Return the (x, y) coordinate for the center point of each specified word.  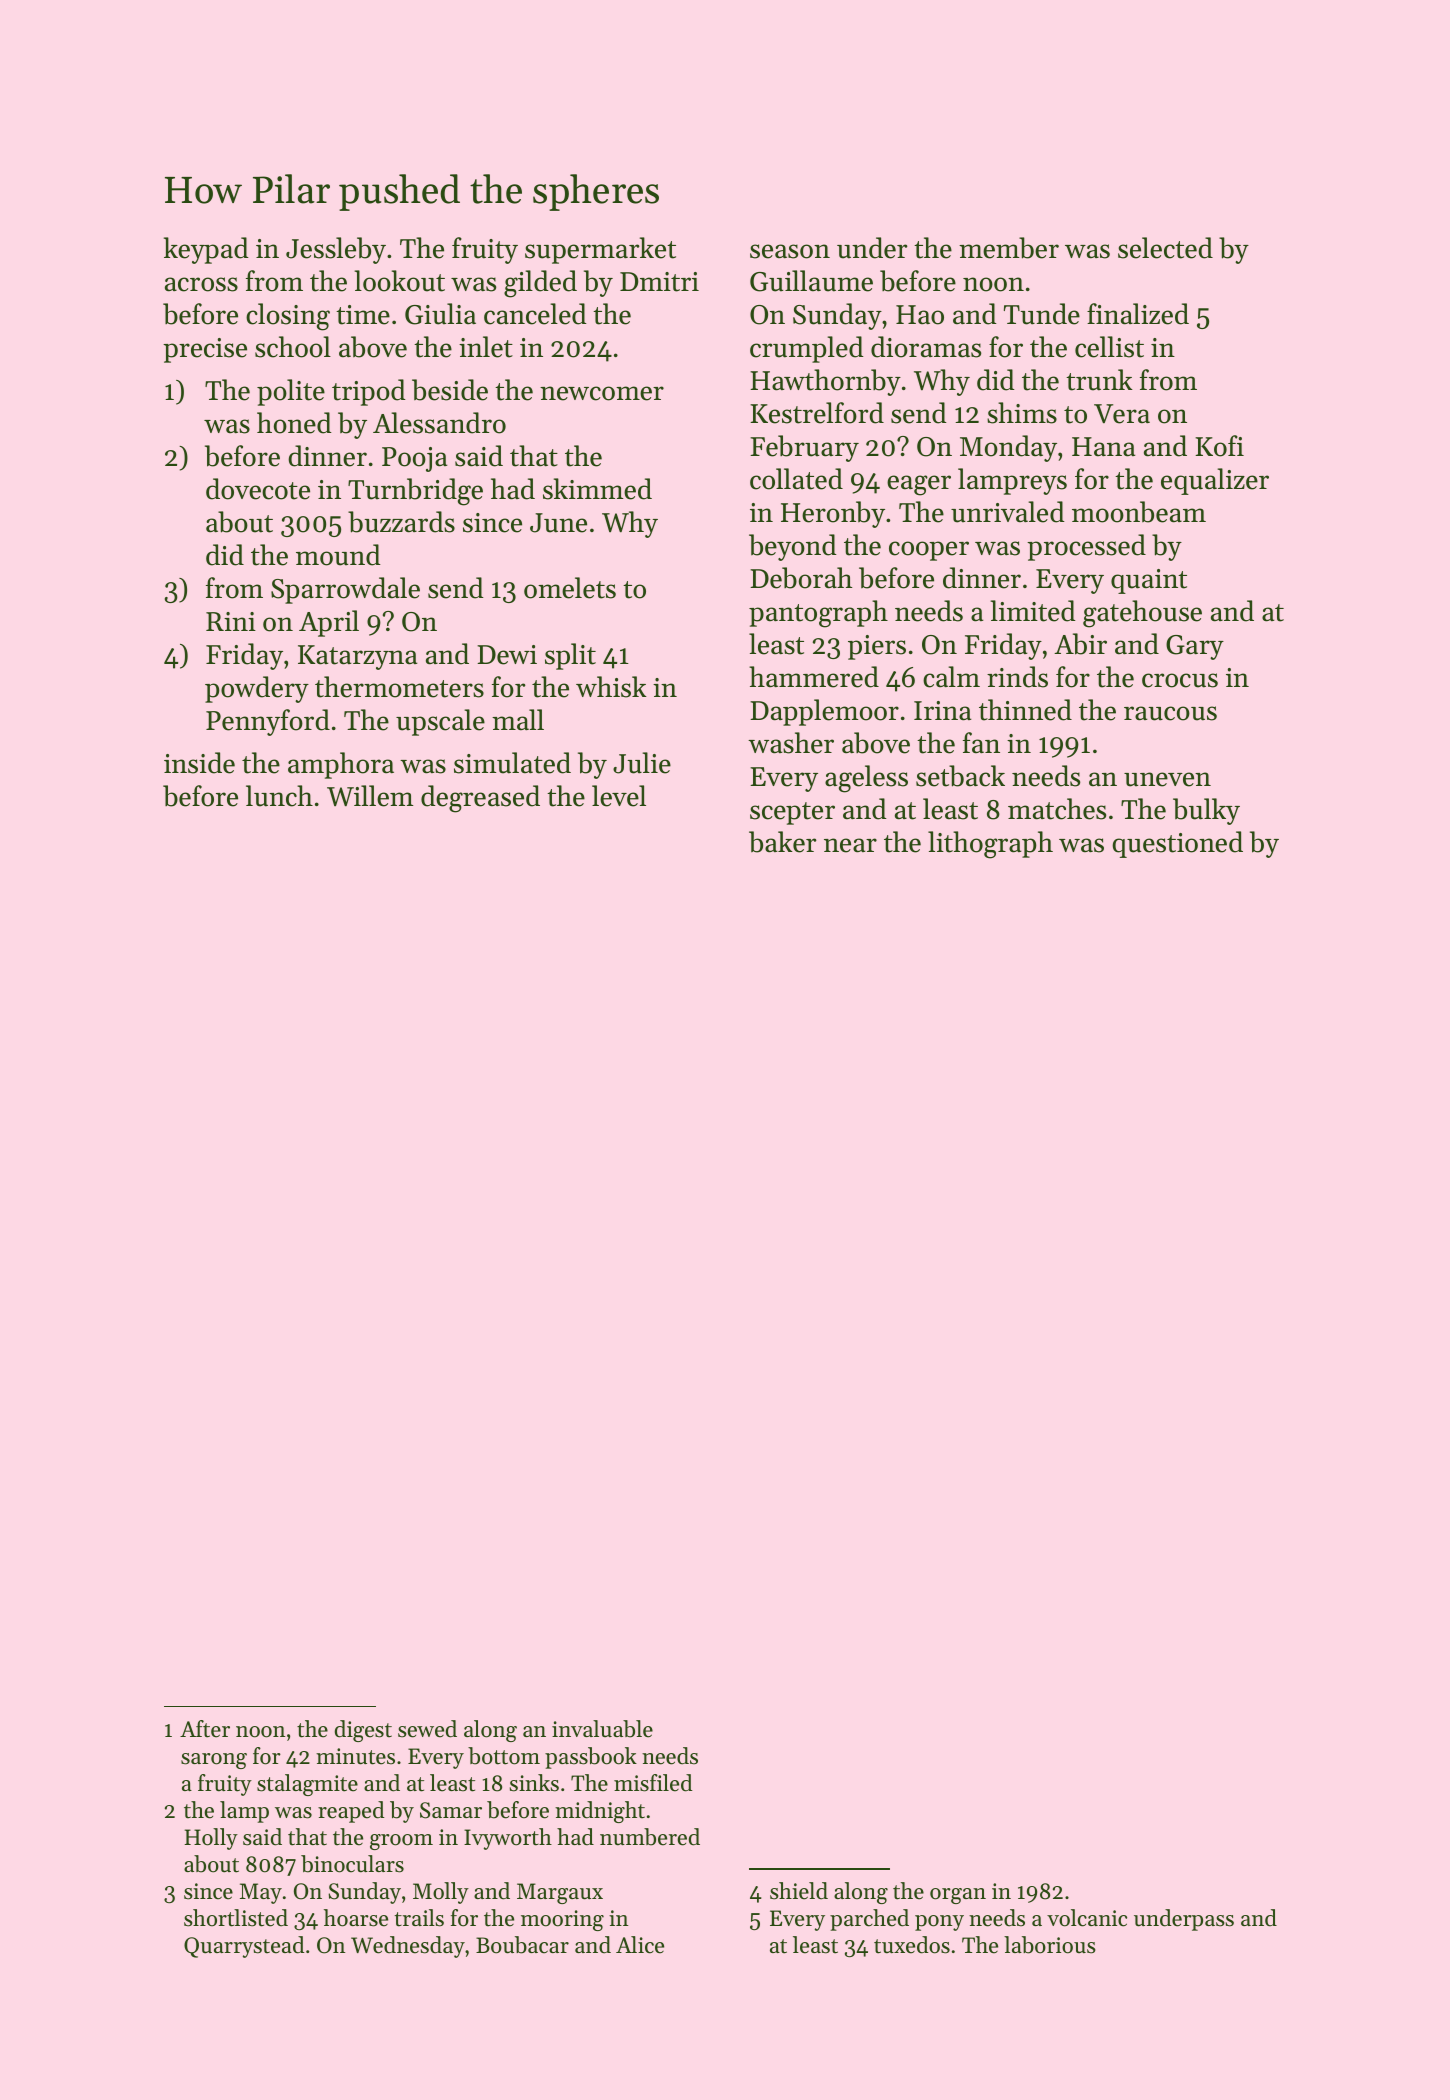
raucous (1170, 713)
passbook (591, 1758)
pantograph (818, 614)
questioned (1177, 844)
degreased (480, 799)
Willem (370, 796)
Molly (441, 1893)
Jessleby (336, 250)
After (205, 1729)
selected (1165, 248)
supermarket (600, 250)
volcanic (1087, 1918)
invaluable (602, 1729)
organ (958, 1896)
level (619, 796)
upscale (440, 722)
